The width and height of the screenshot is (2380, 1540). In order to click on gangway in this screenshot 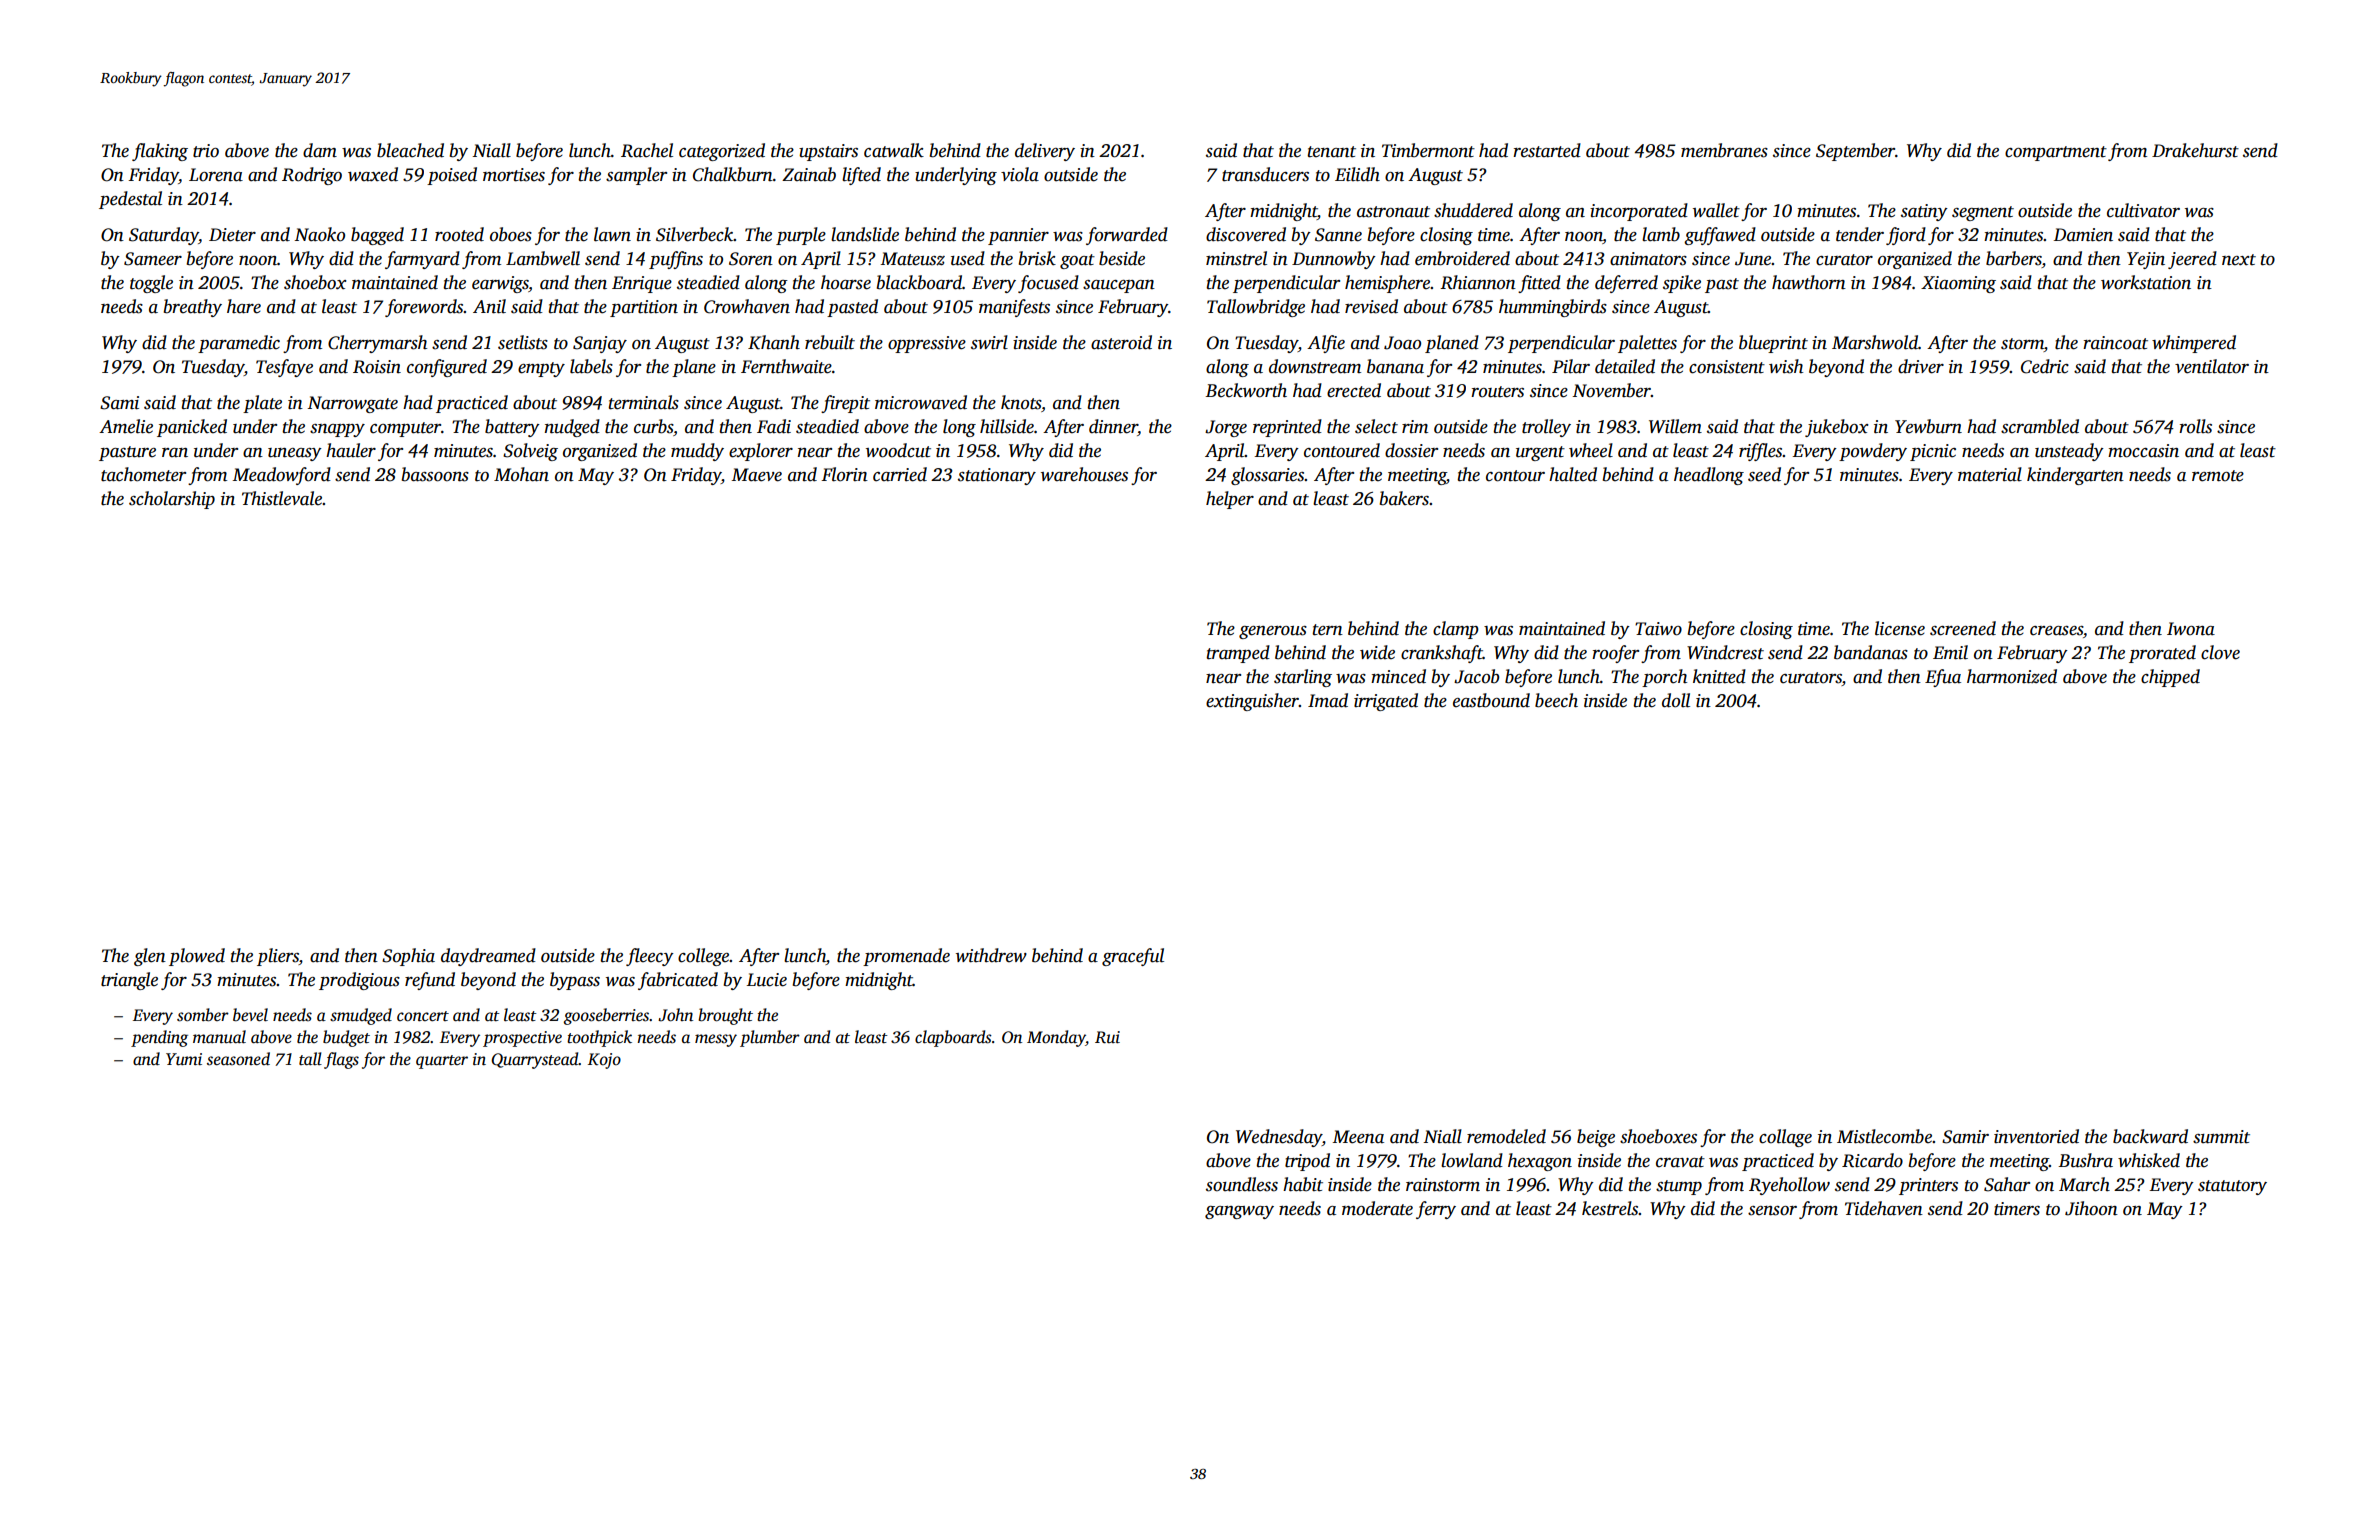, I will do `click(1239, 1212)`.
